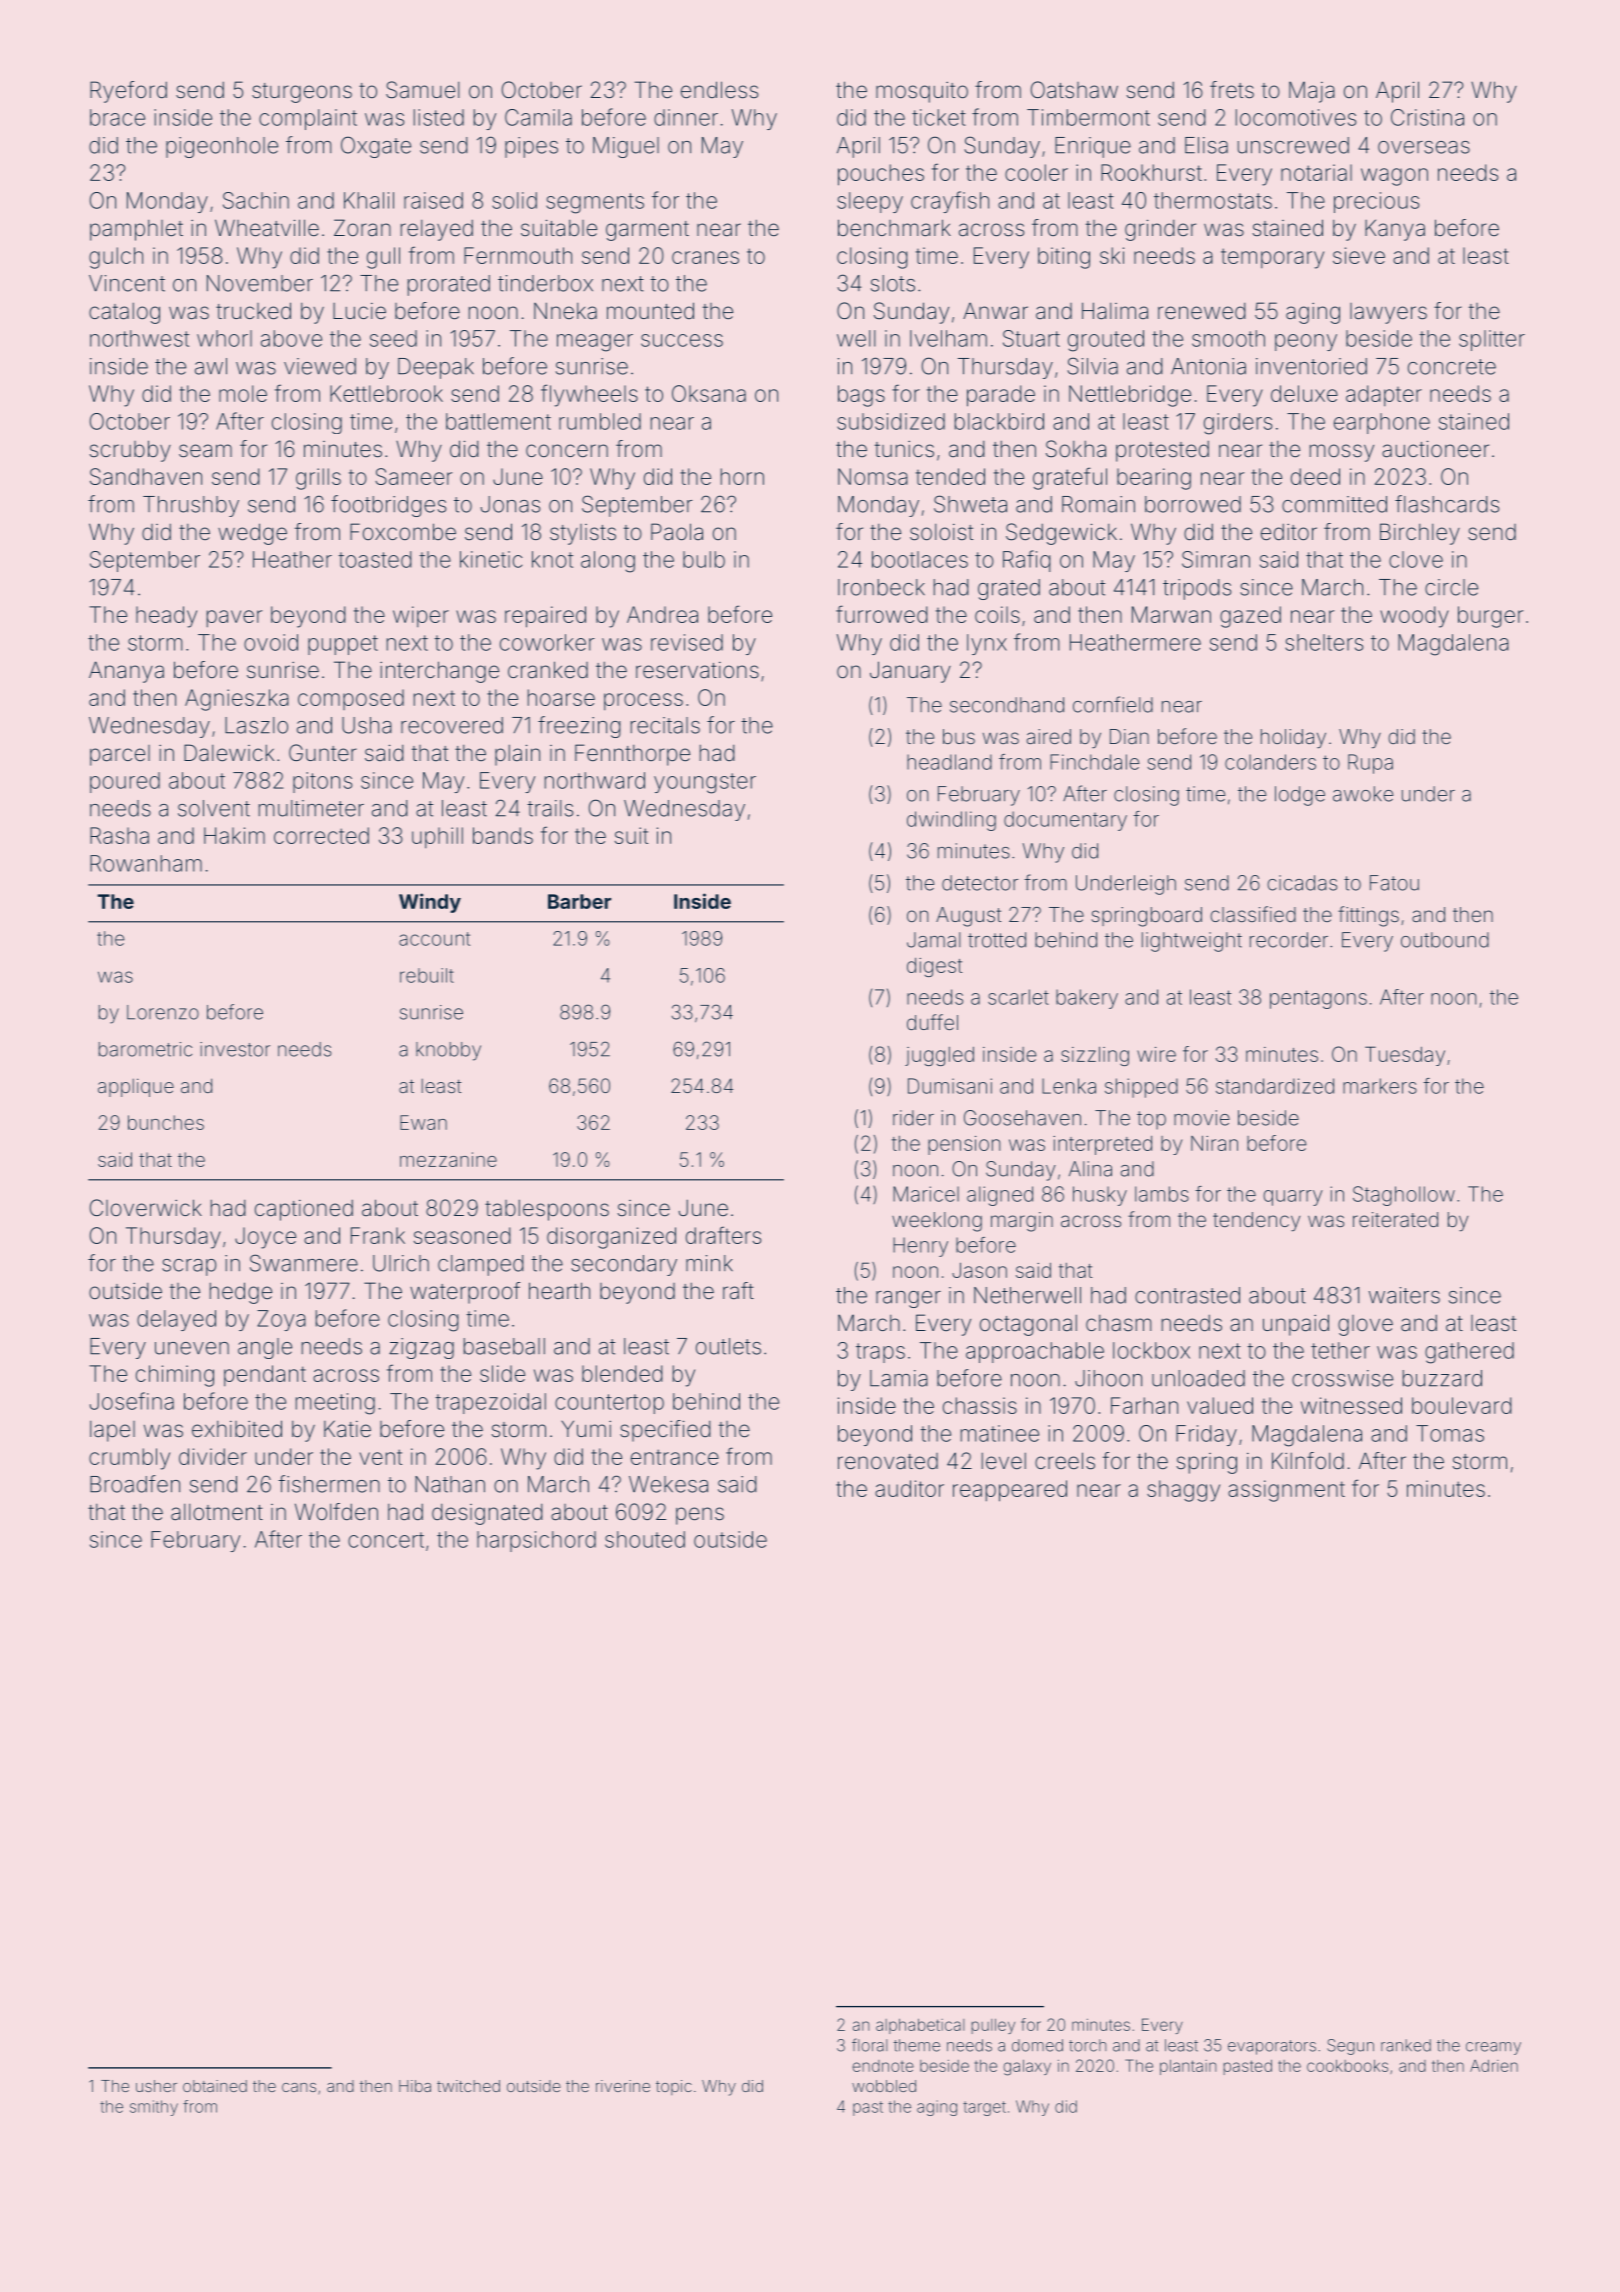 The image size is (1620, 2292). Describe the element at coordinates (234, 835) in the document. I see `Hakim` at that location.
